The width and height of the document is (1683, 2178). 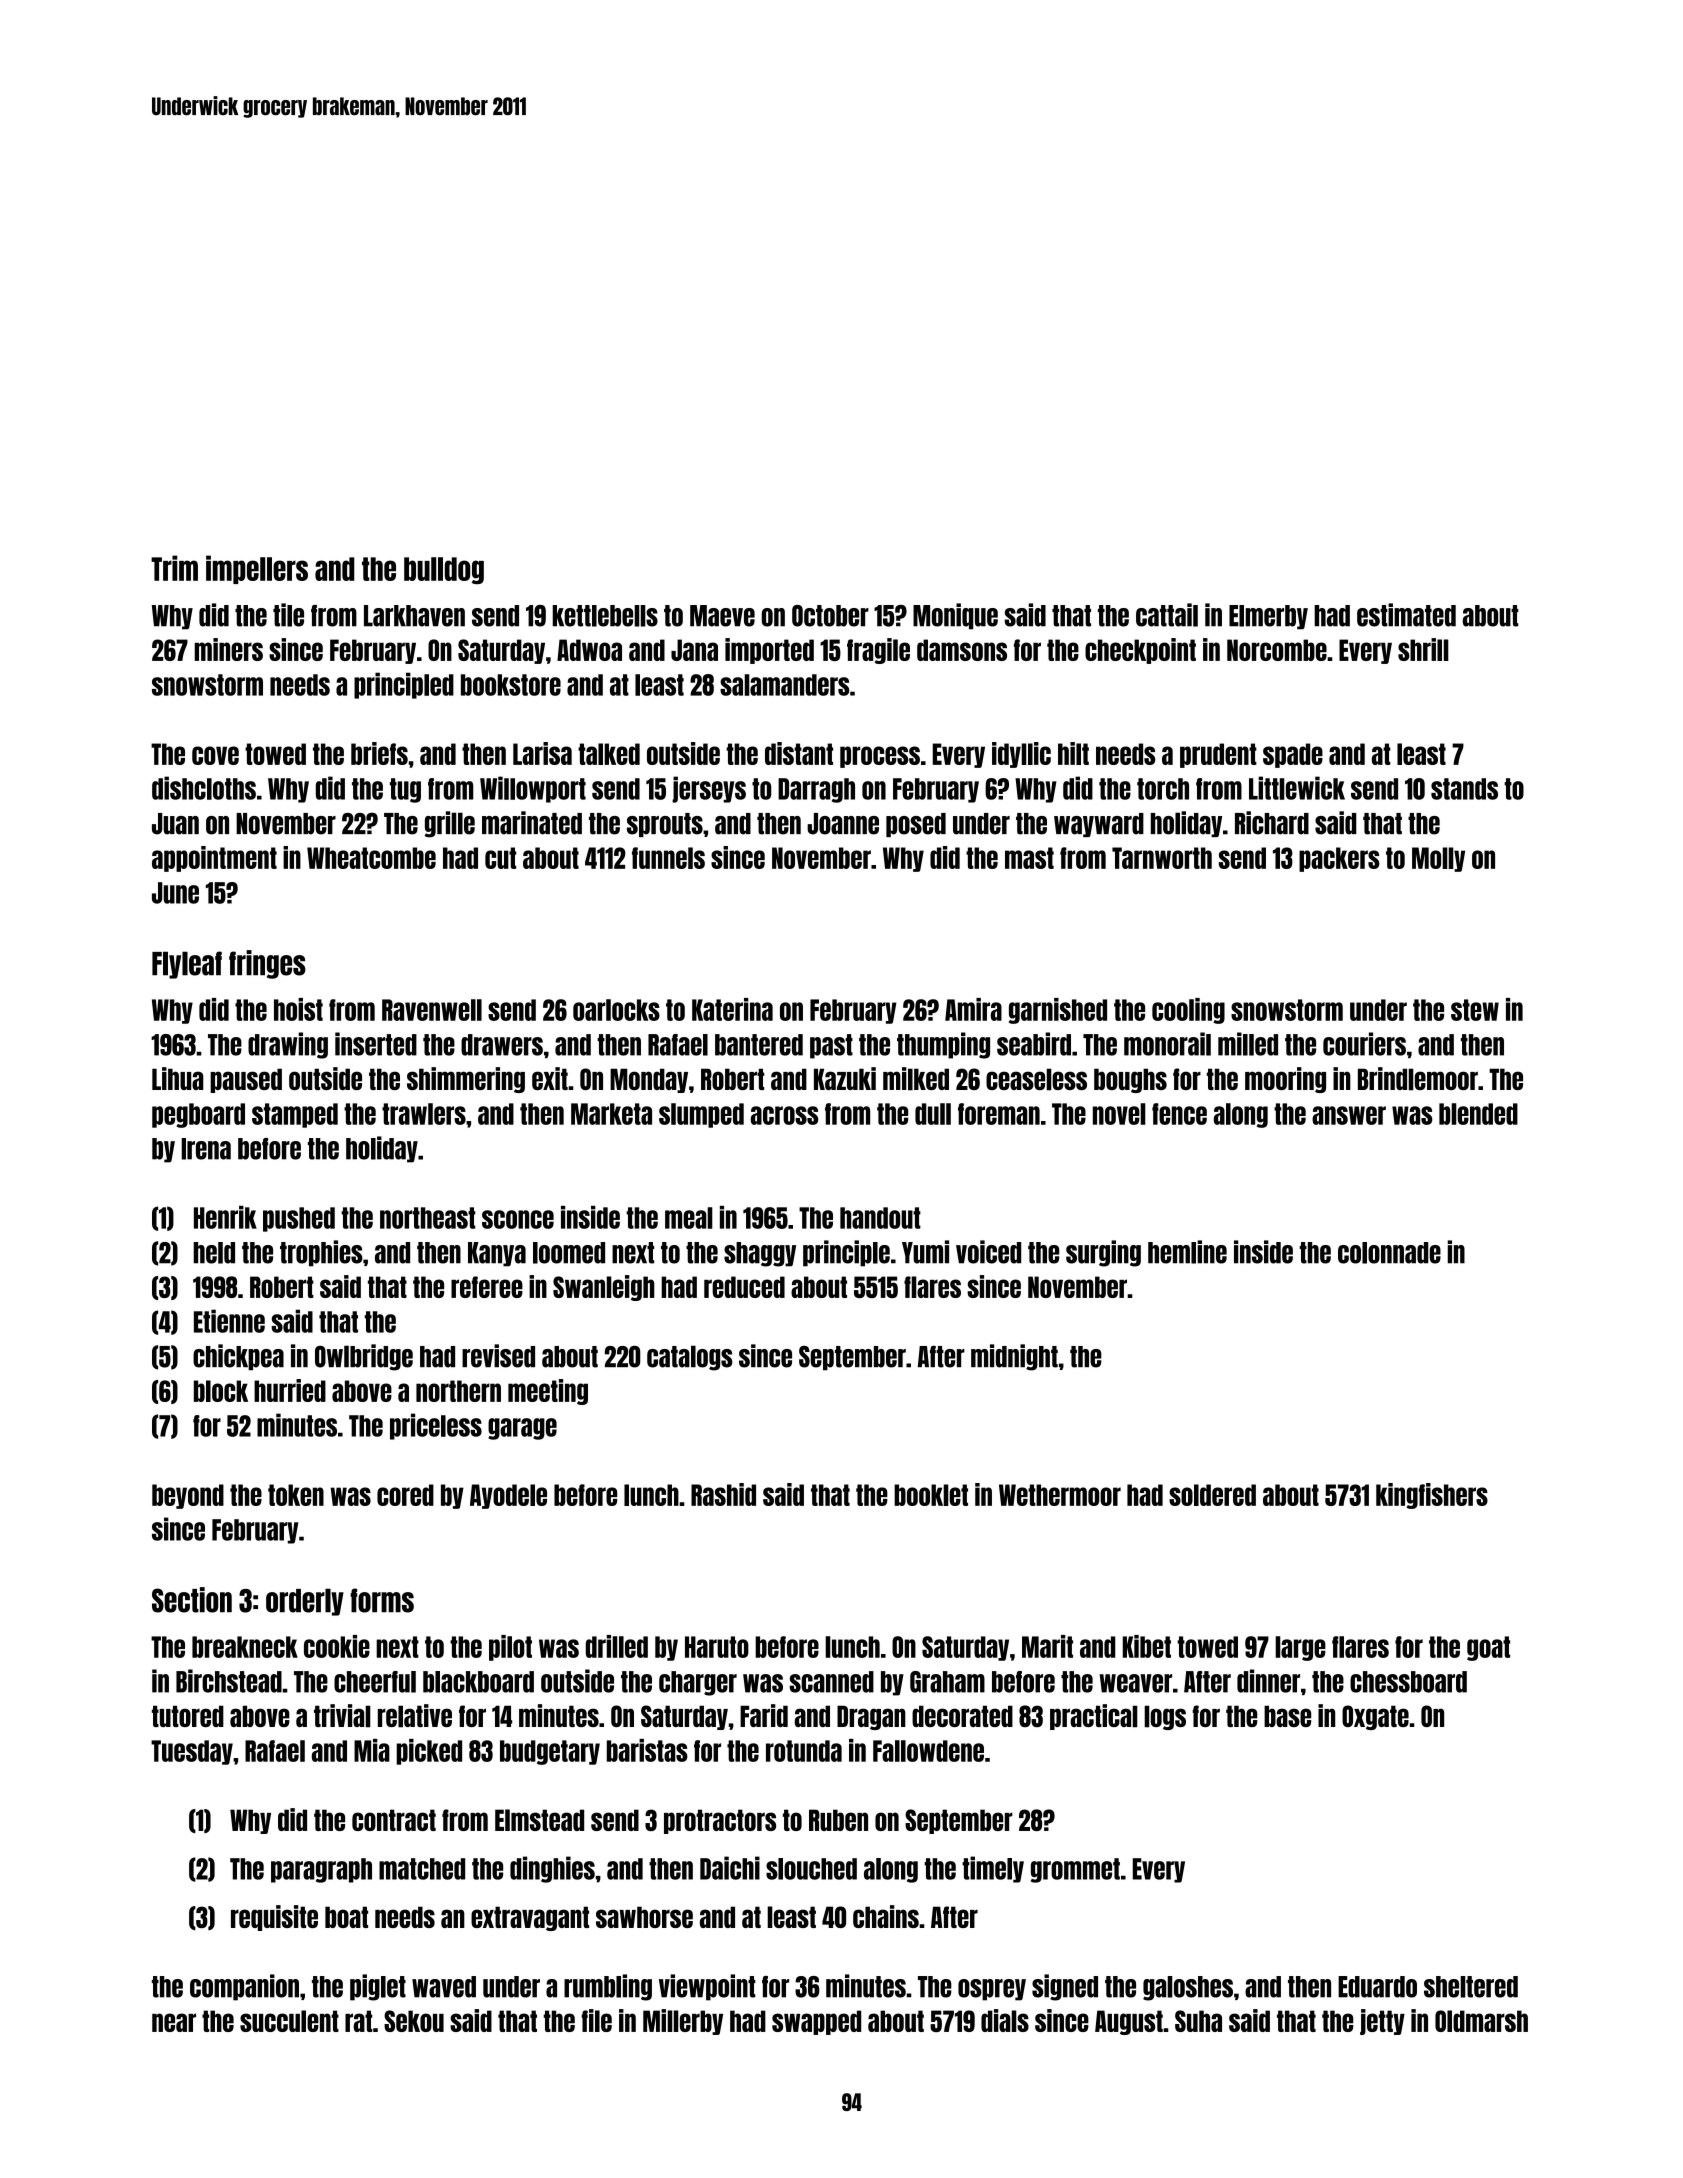 I want to click on Trim, so click(x=174, y=568).
